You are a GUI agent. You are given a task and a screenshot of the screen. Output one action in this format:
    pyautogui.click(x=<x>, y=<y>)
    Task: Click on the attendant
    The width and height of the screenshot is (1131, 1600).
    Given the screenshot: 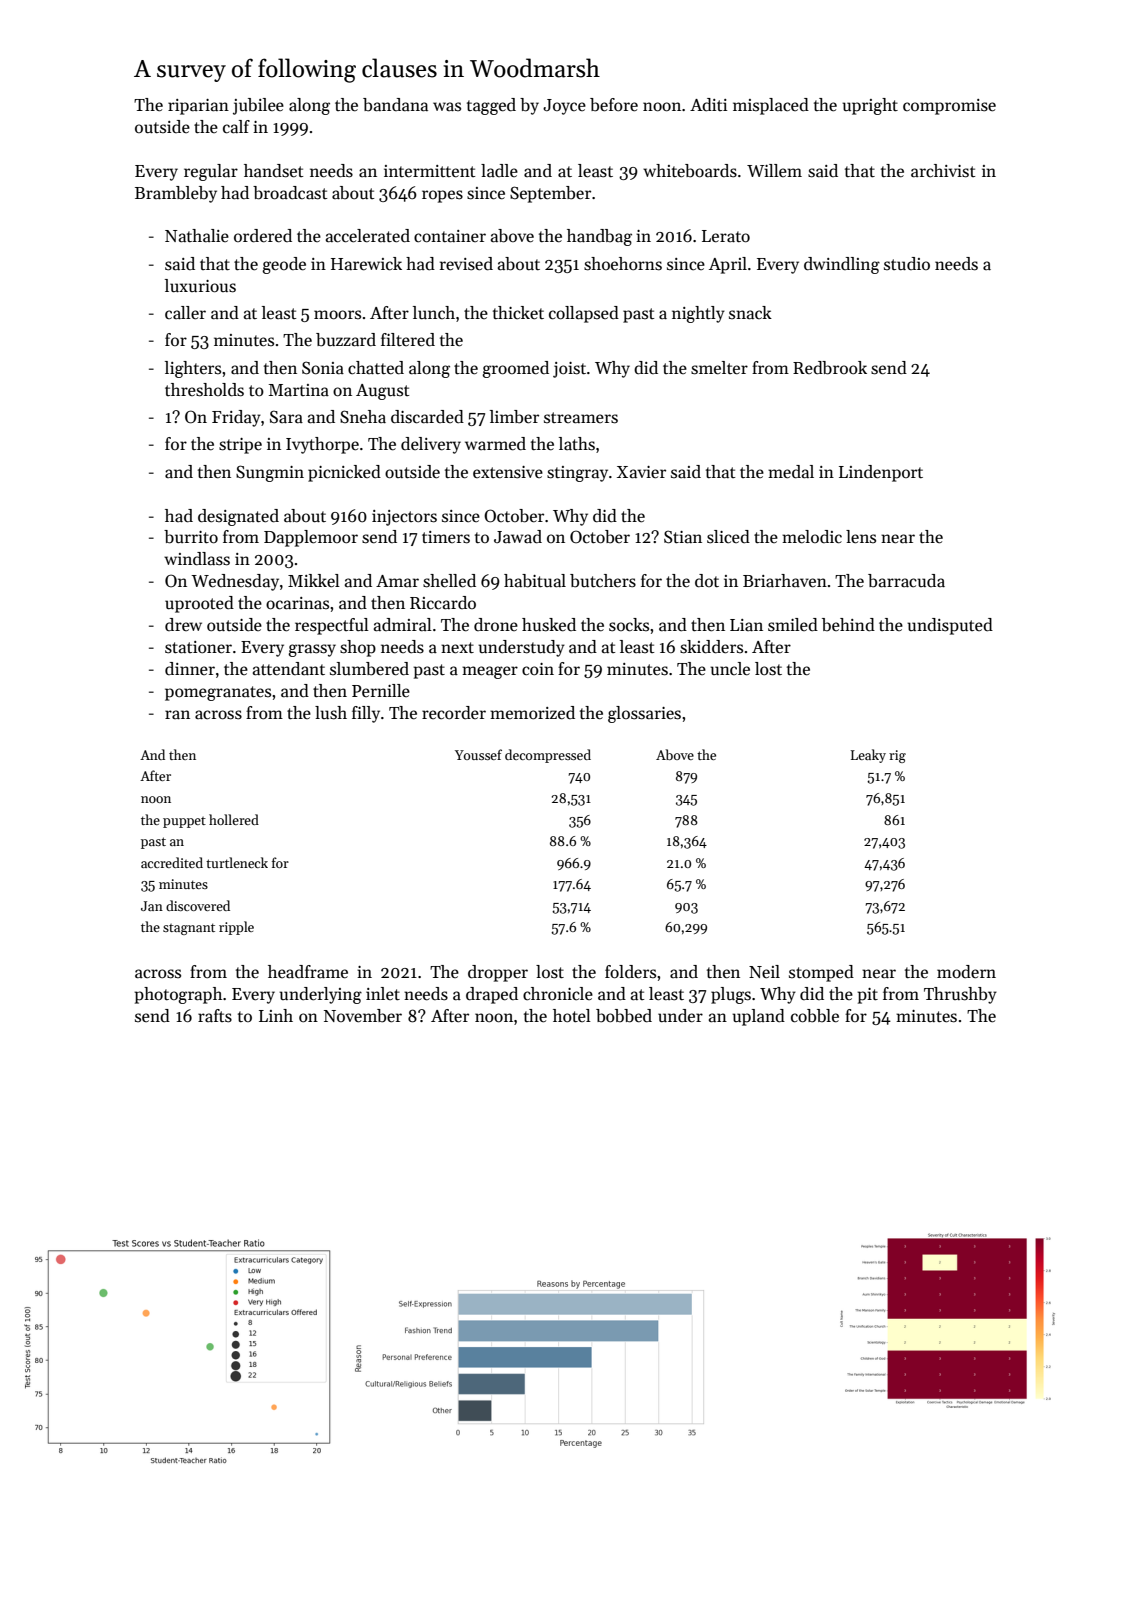 What is the action you would take?
    pyautogui.click(x=289, y=669)
